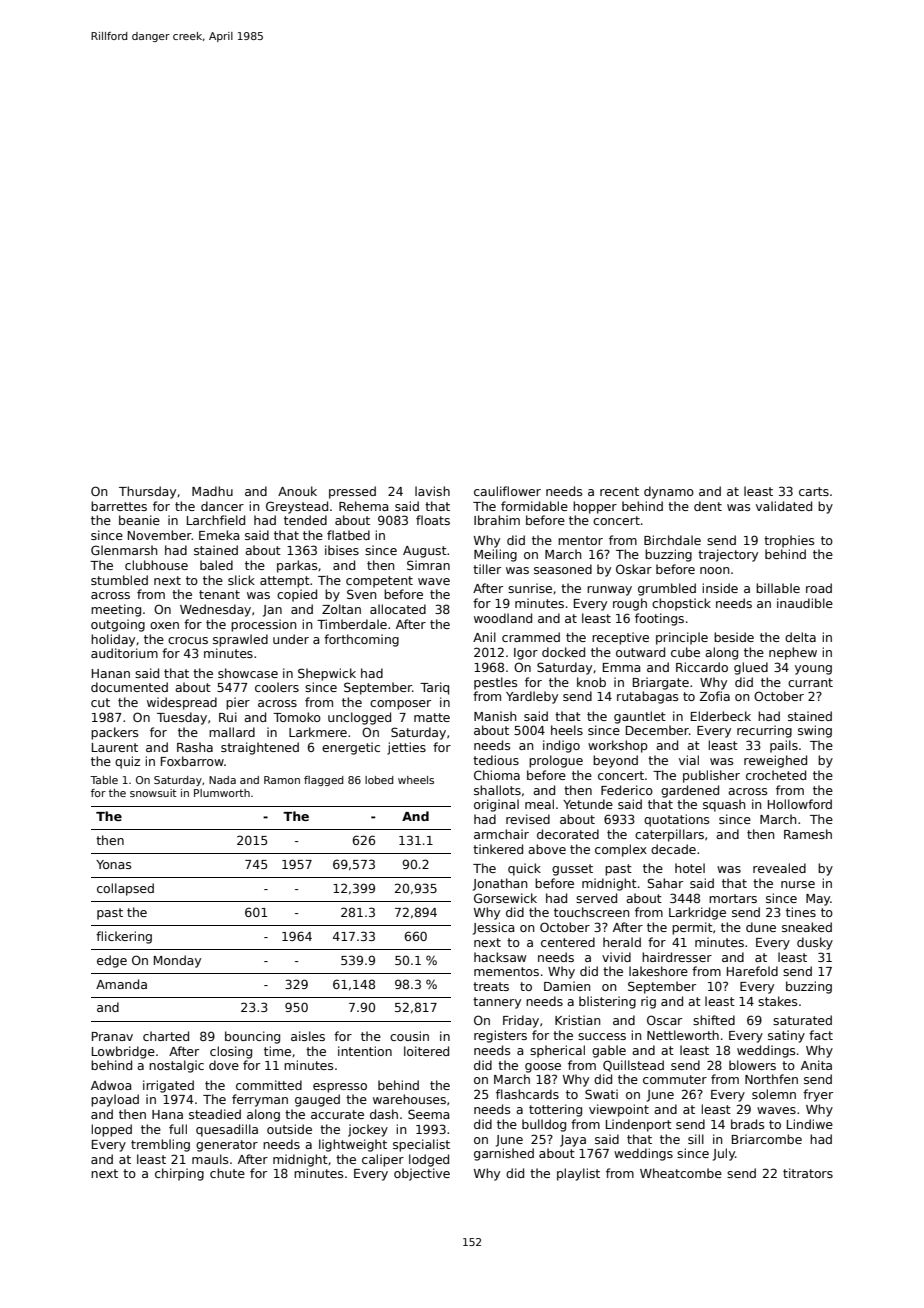  Describe the element at coordinates (179, 1174) in the page. I see `chirping` at that location.
